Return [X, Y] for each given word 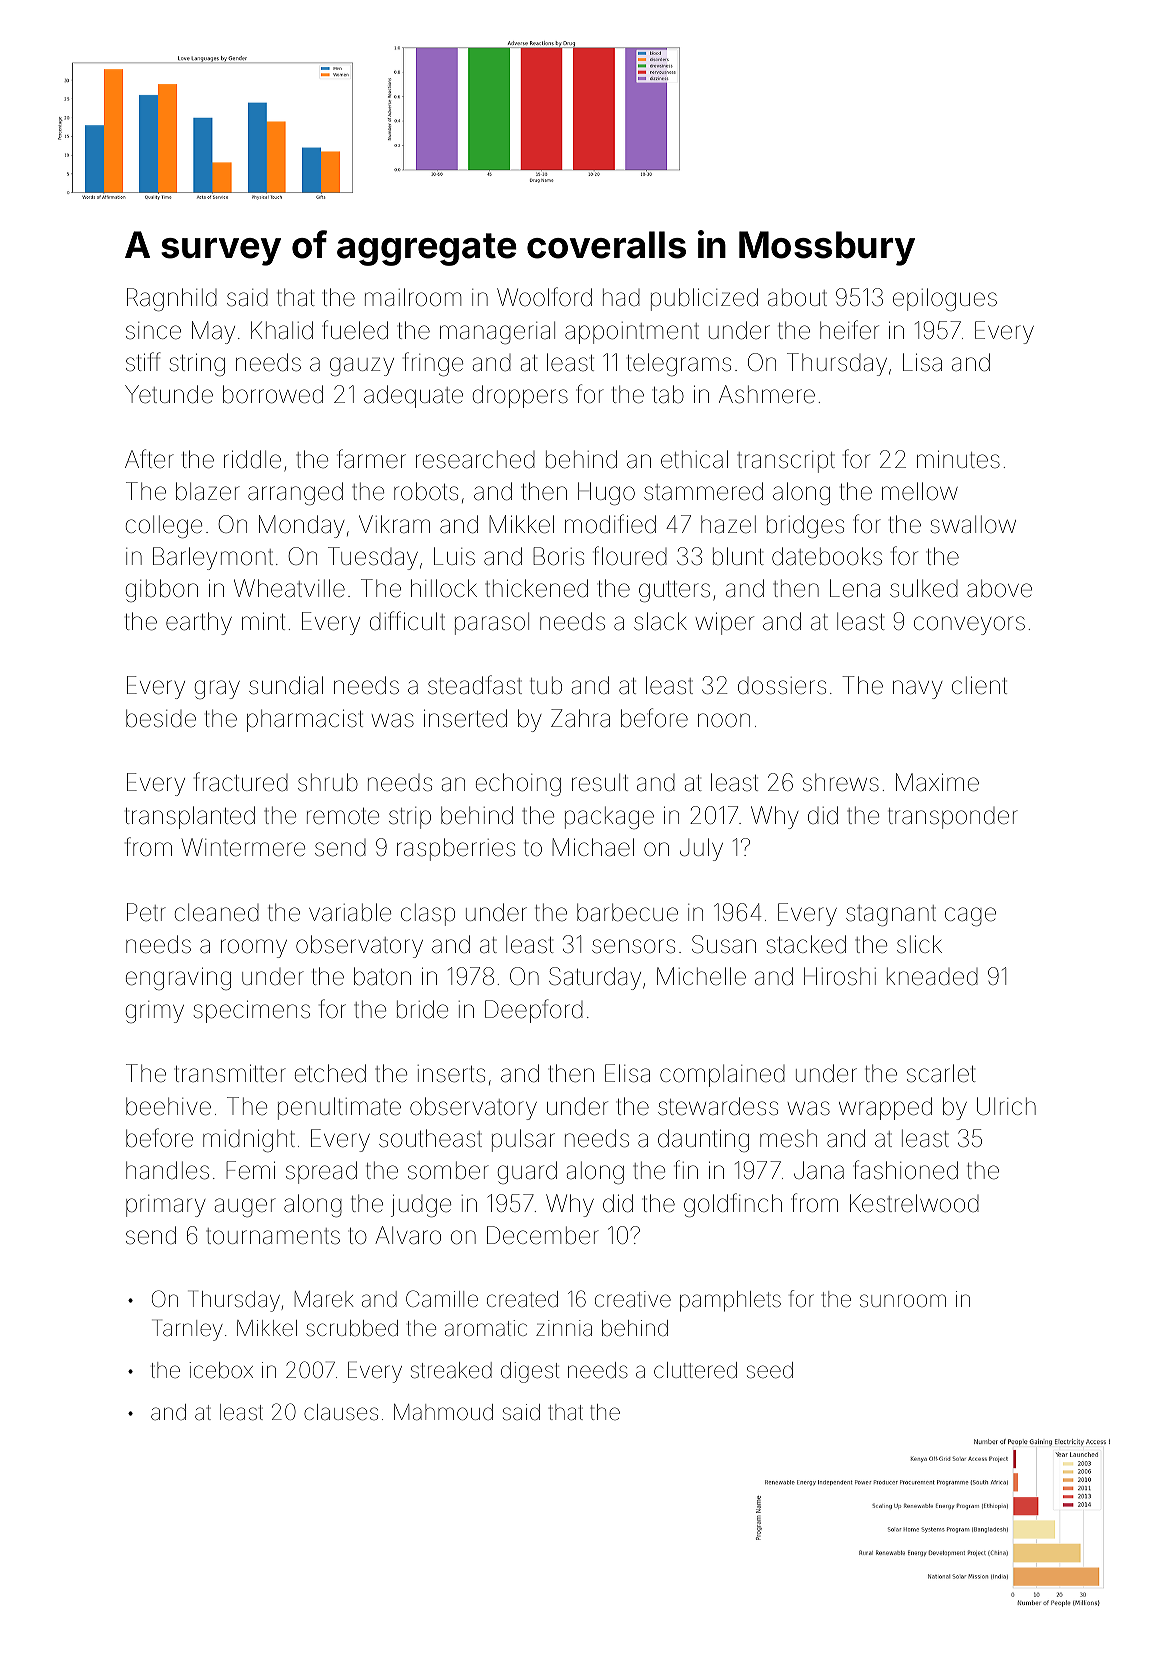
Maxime [937, 782]
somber [448, 1170]
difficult [407, 621]
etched [330, 1073]
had [621, 297]
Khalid [282, 330]
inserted [465, 718]
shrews [841, 782]
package [609, 817]
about [797, 297]
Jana [819, 1170]
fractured [241, 782]
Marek [324, 1299]
